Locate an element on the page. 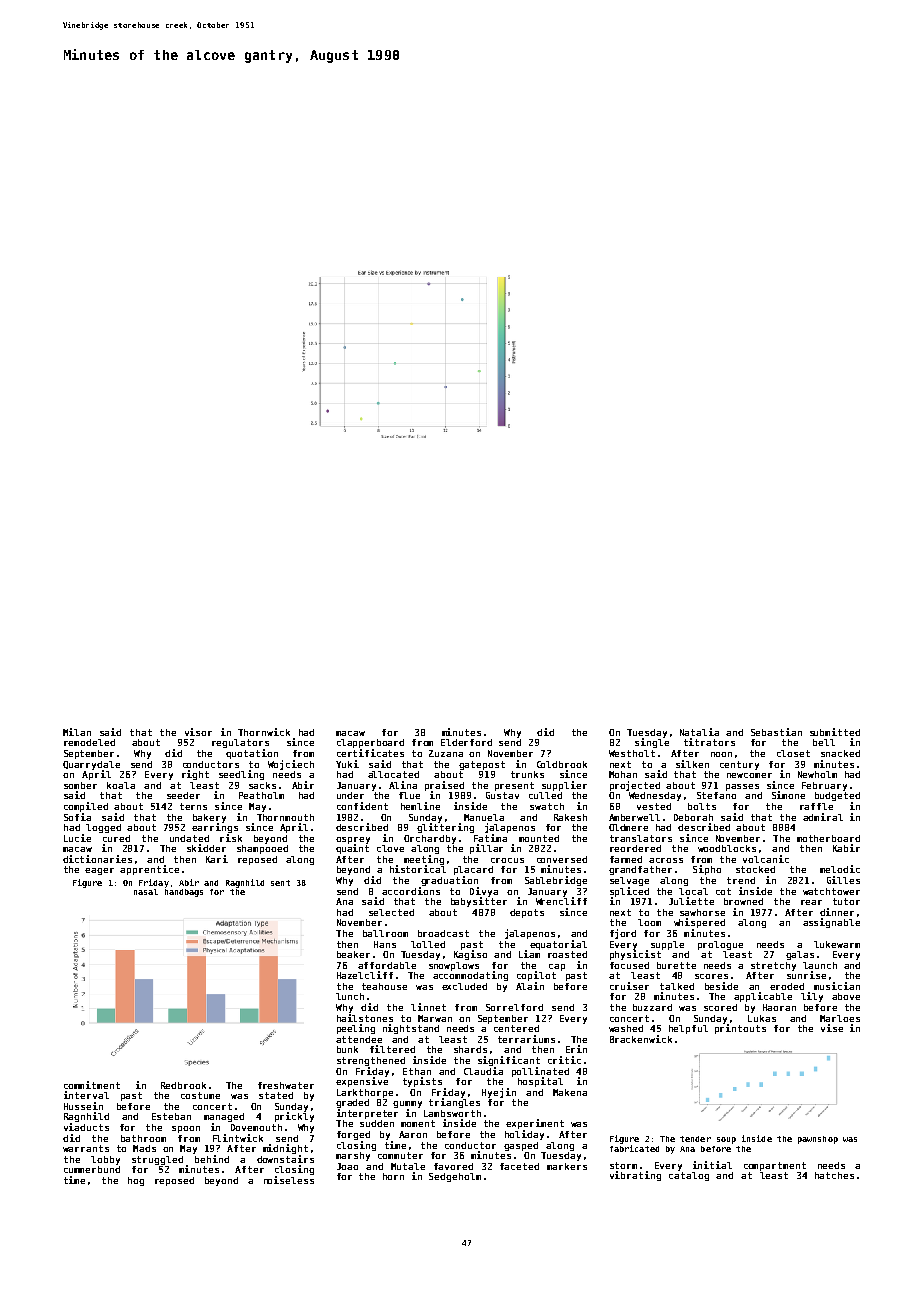  accordions is located at coordinates (411, 891).
